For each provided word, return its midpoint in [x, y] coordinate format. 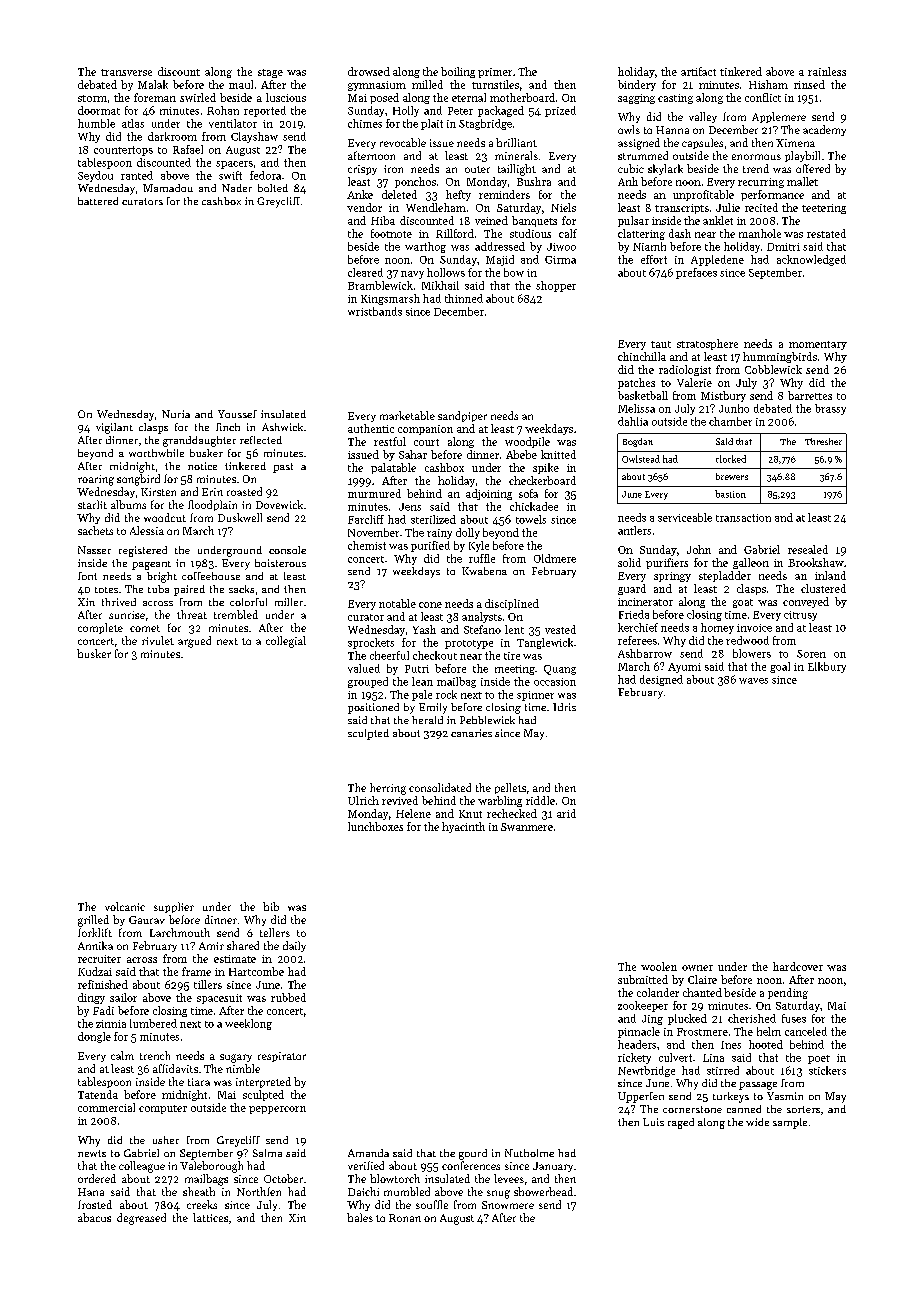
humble [96, 123]
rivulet [158, 640]
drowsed [369, 71]
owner [697, 968]
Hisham [768, 84]
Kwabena [484, 571]
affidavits [175, 1068]
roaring [96, 480]
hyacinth [463, 827]
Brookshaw [816, 562]
